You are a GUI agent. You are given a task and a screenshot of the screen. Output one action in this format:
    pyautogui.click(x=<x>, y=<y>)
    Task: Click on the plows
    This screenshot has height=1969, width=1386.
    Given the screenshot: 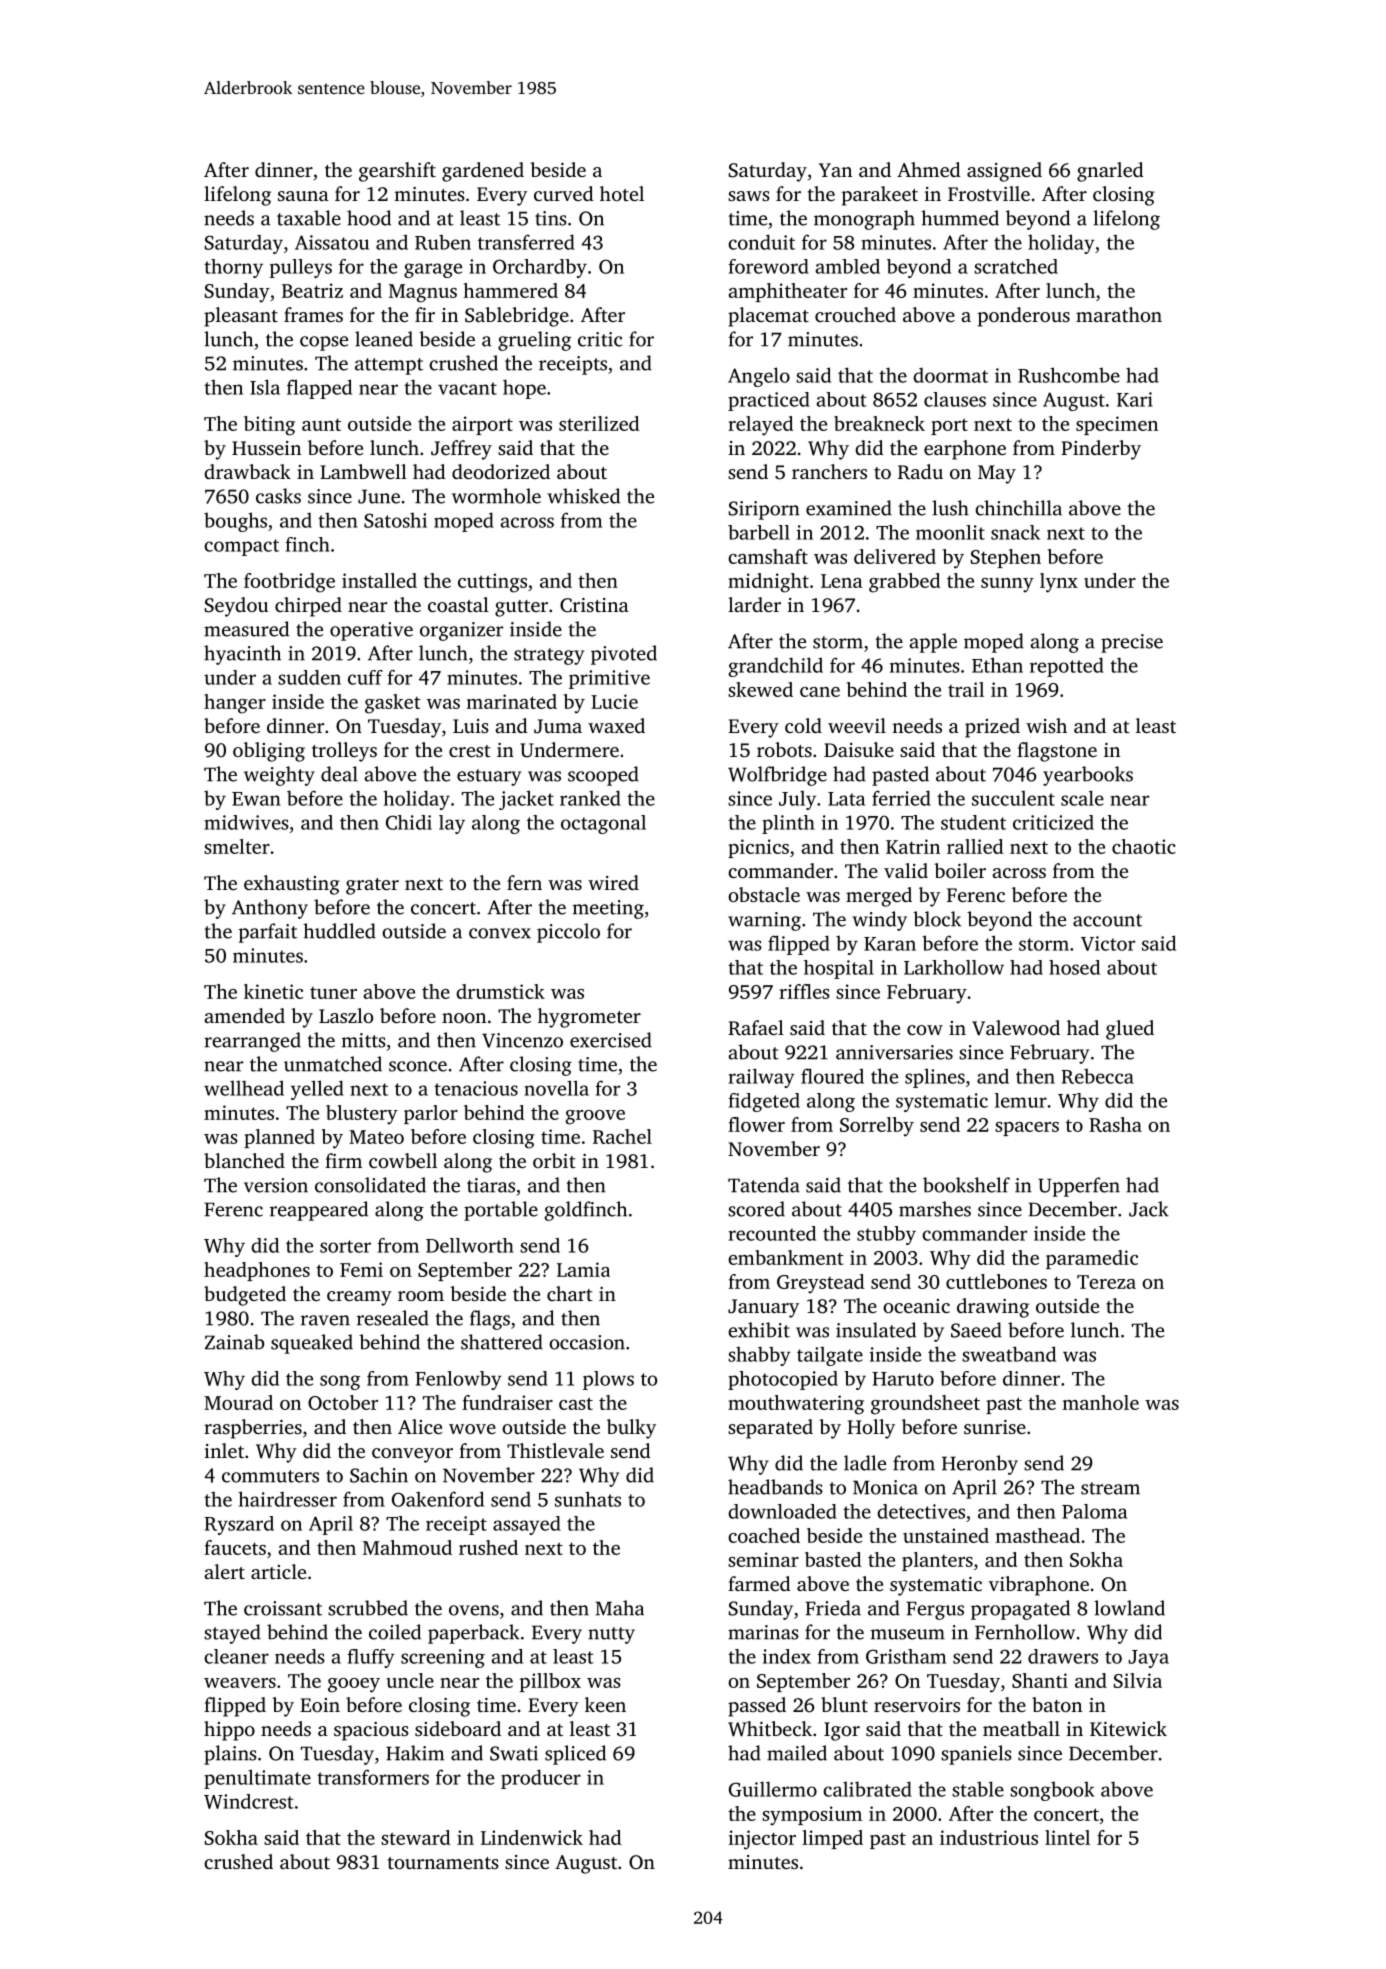 What is the action you would take?
    pyautogui.click(x=608, y=1380)
